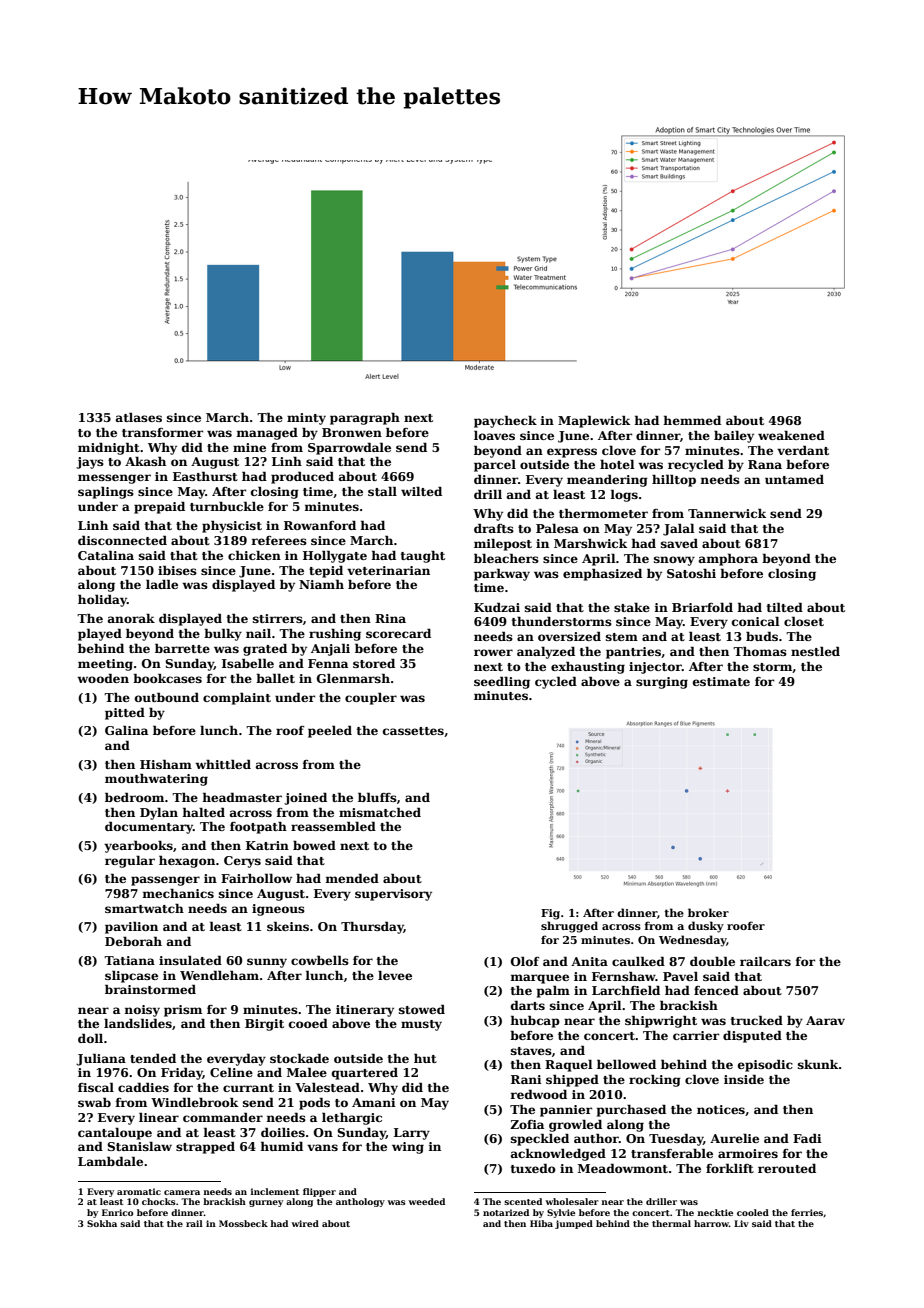 This document has width=924, height=1308. What do you see at coordinates (131, 618) in the document?
I see `anorak` at bounding box center [131, 618].
